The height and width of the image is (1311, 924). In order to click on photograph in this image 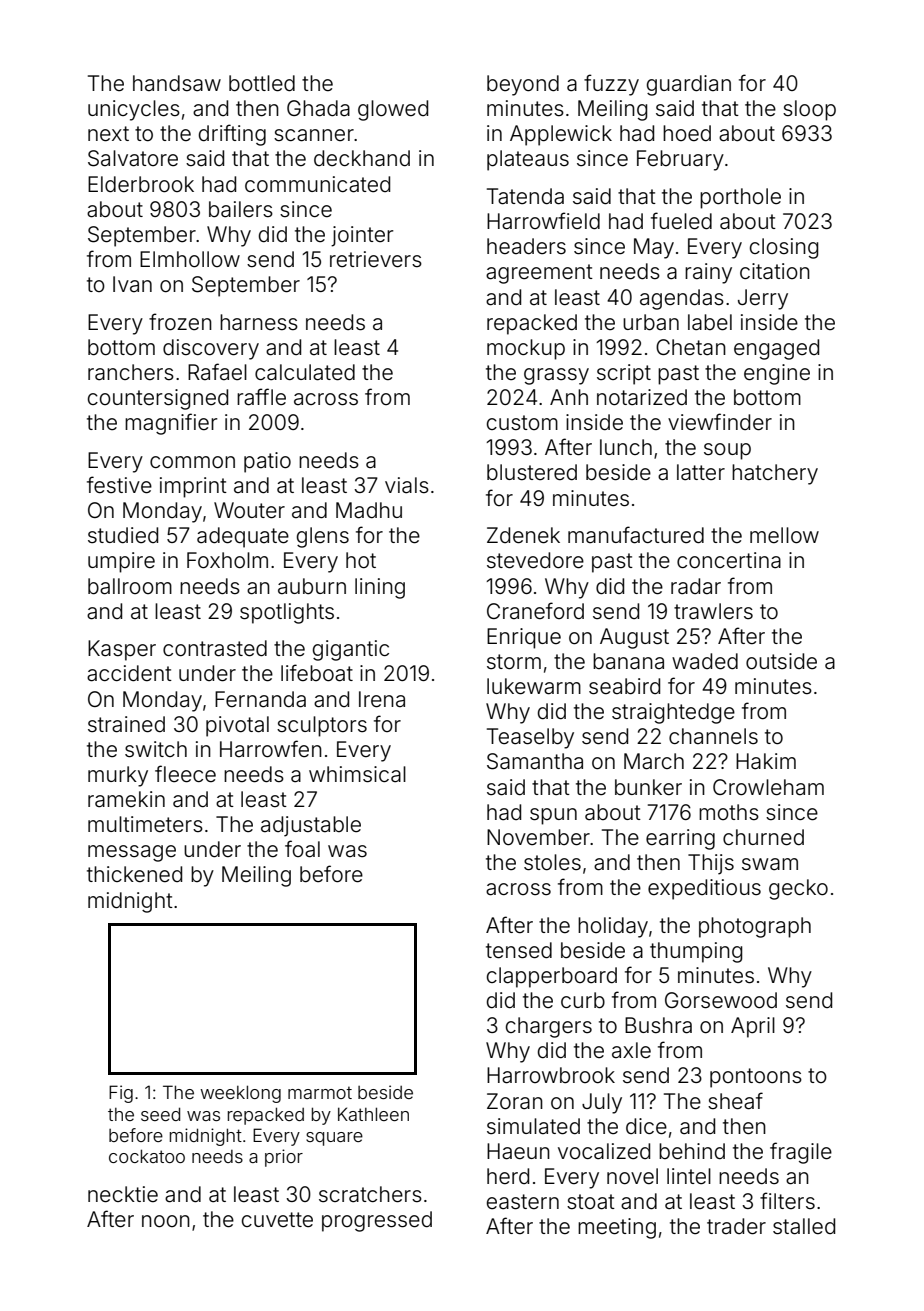, I will do `click(755, 927)`.
